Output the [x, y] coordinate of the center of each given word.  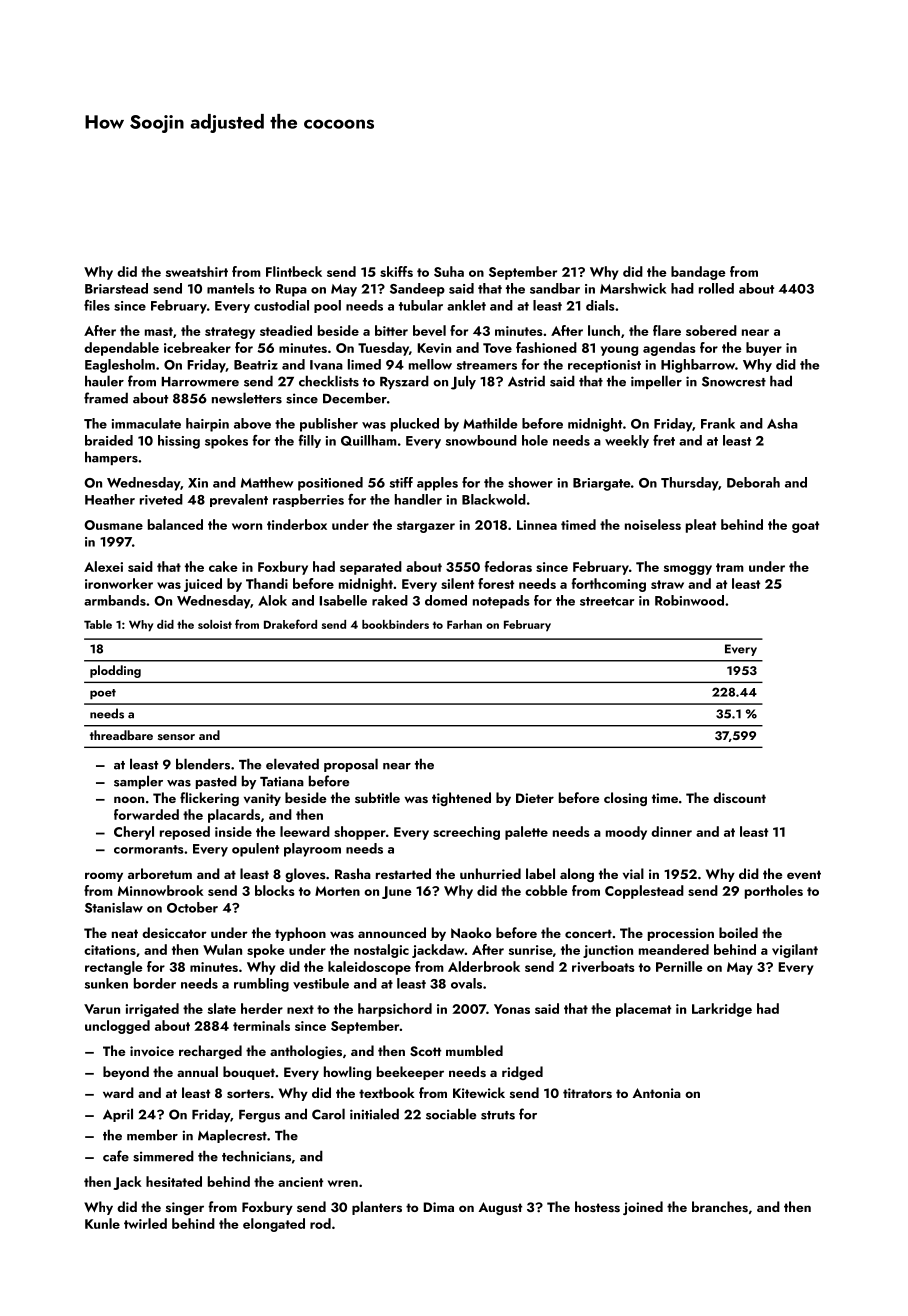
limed [364, 364]
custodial [281, 305]
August [500, 1208]
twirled [145, 1223]
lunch [604, 330]
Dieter [535, 798]
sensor [176, 737]
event [804, 874]
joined [643, 1208]
